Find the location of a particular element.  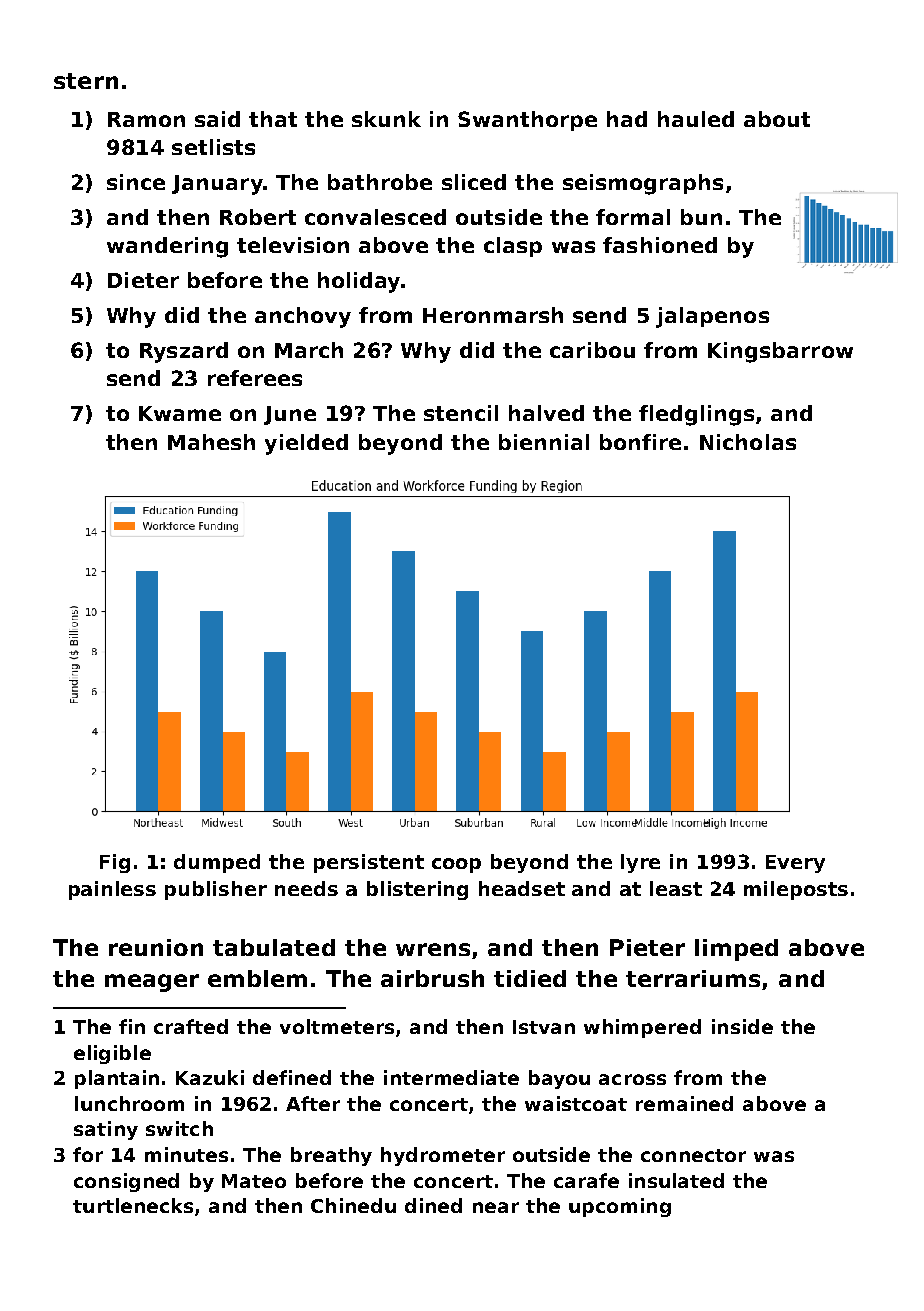

Nicholas is located at coordinates (748, 442).
